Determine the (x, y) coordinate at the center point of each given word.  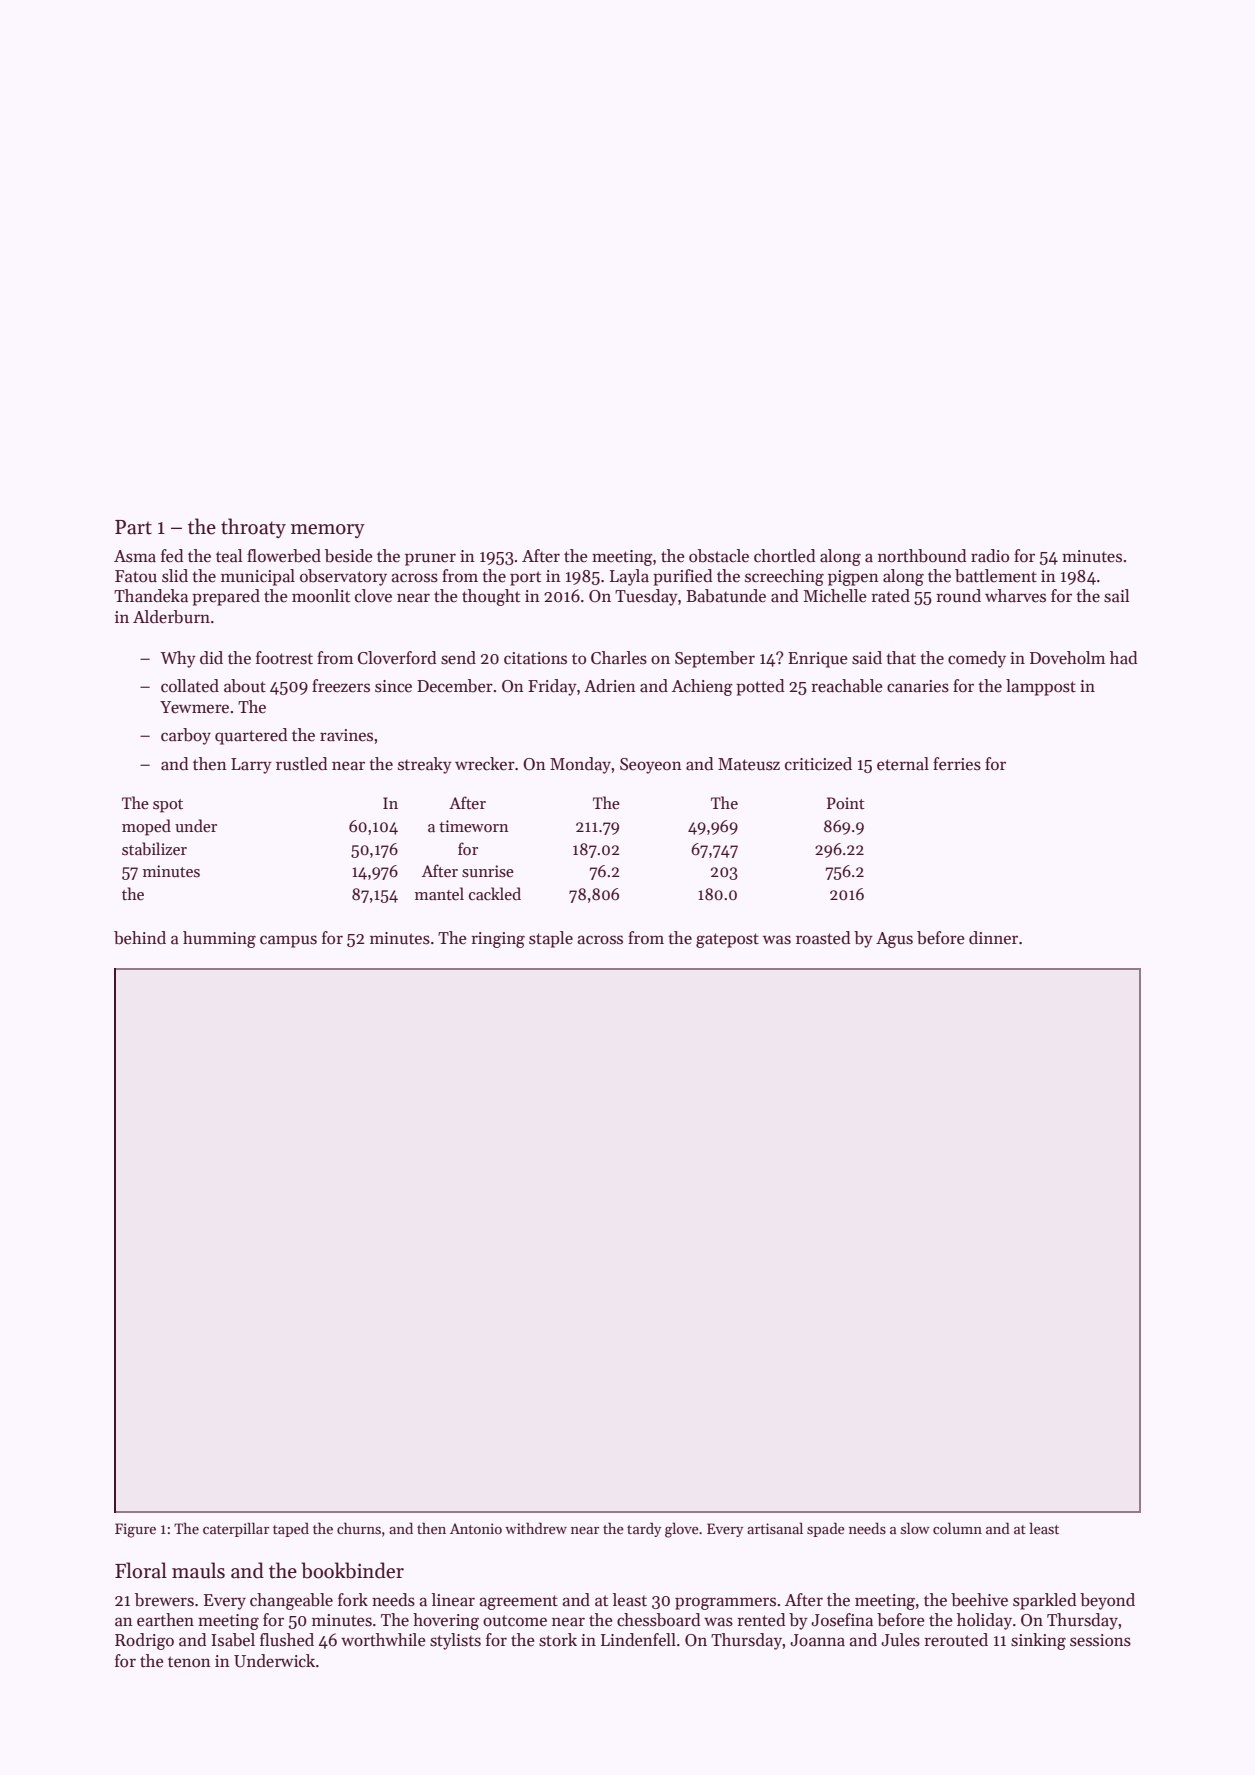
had (1124, 658)
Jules (900, 1640)
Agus (894, 940)
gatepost (727, 940)
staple (551, 939)
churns (359, 1528)
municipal (258, 577)
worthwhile (383, 1640)
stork (558, 1640)
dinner (993, 938)
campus (288, 941)
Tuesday (646, 597)
